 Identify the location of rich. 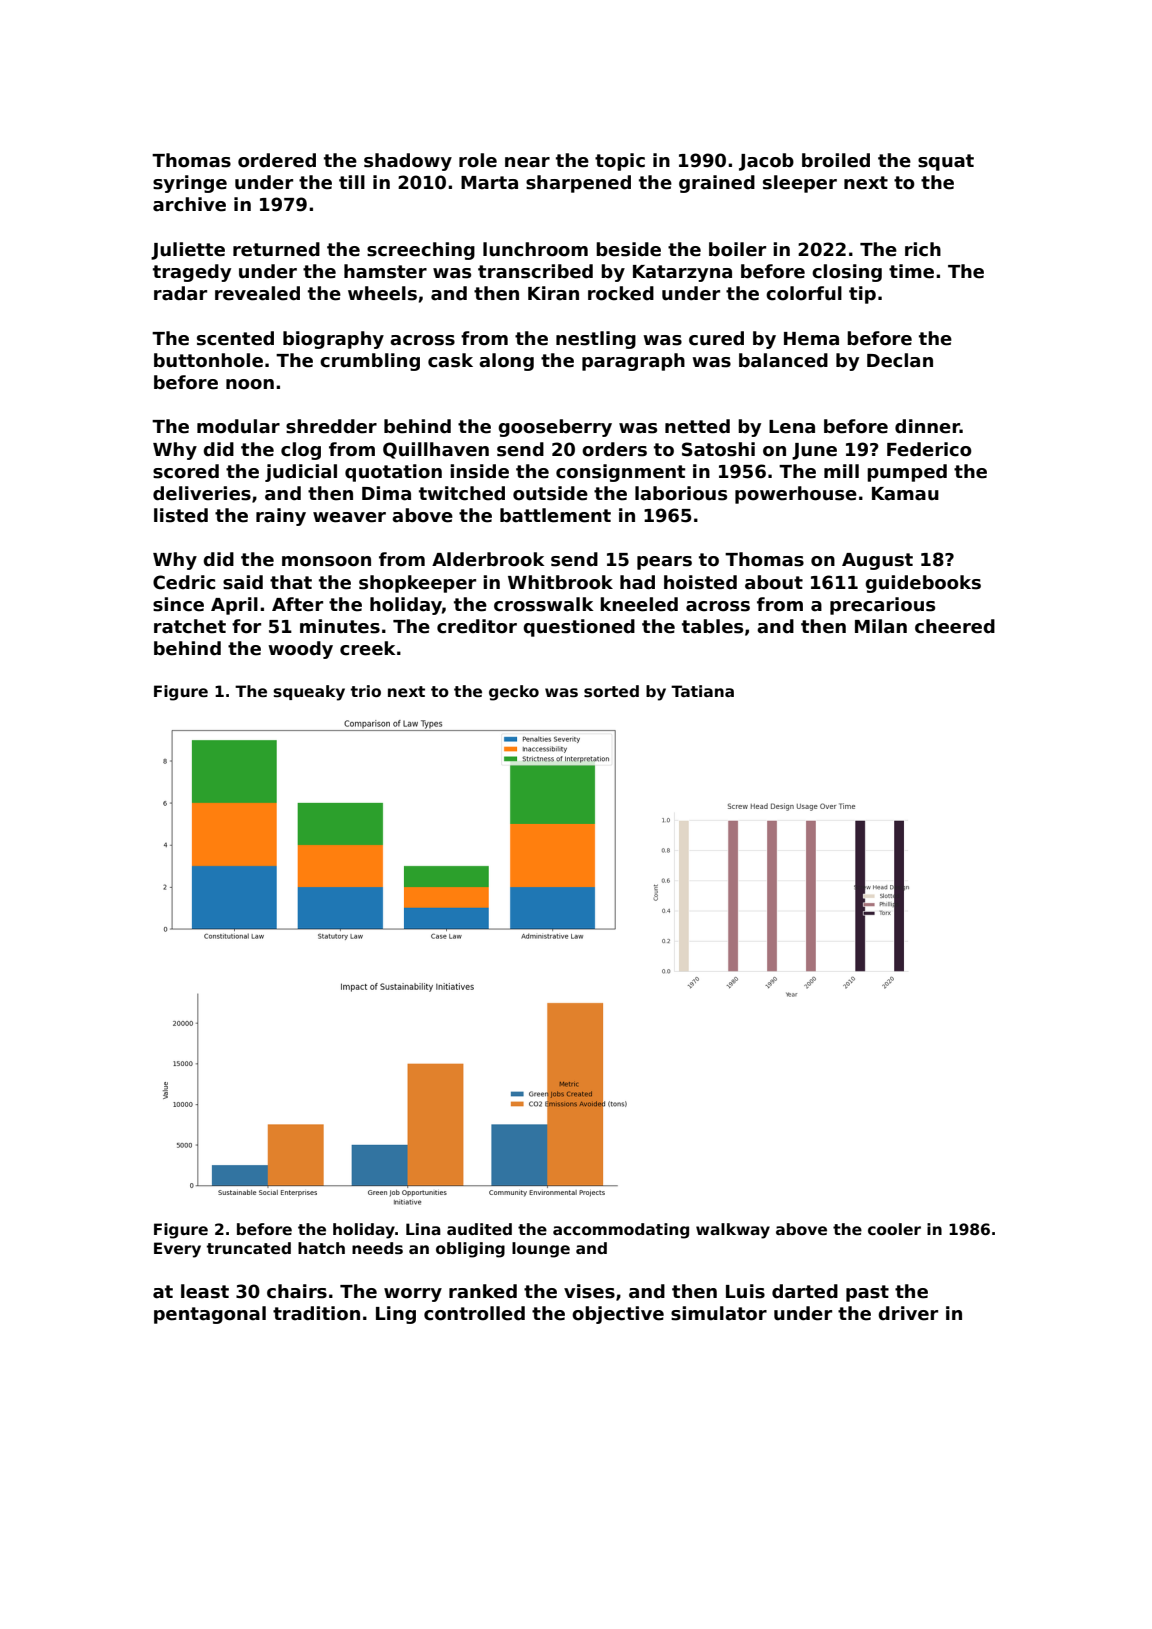
(923, 249).
